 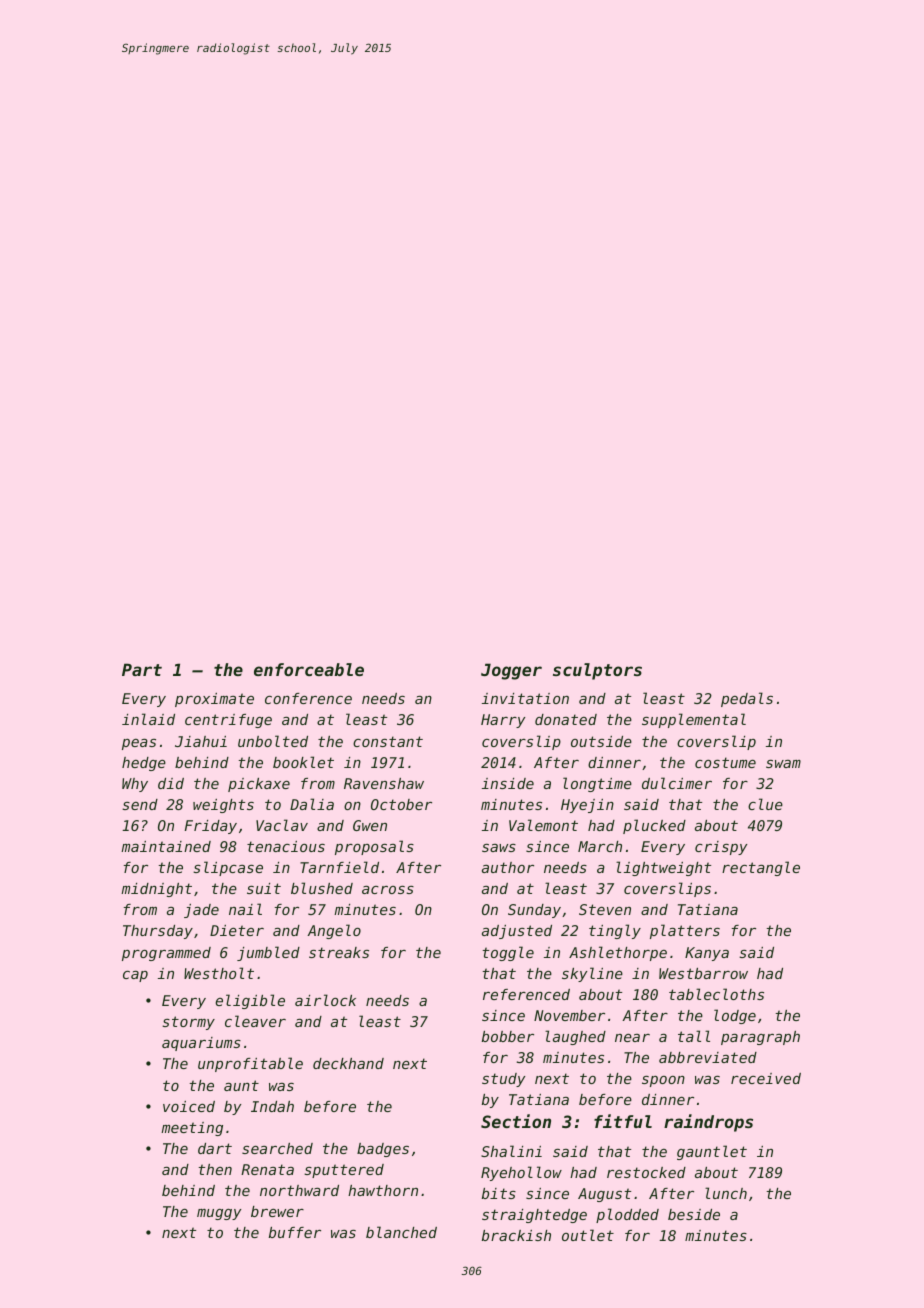 I want to click on then, so click(x=215, y=1169).
